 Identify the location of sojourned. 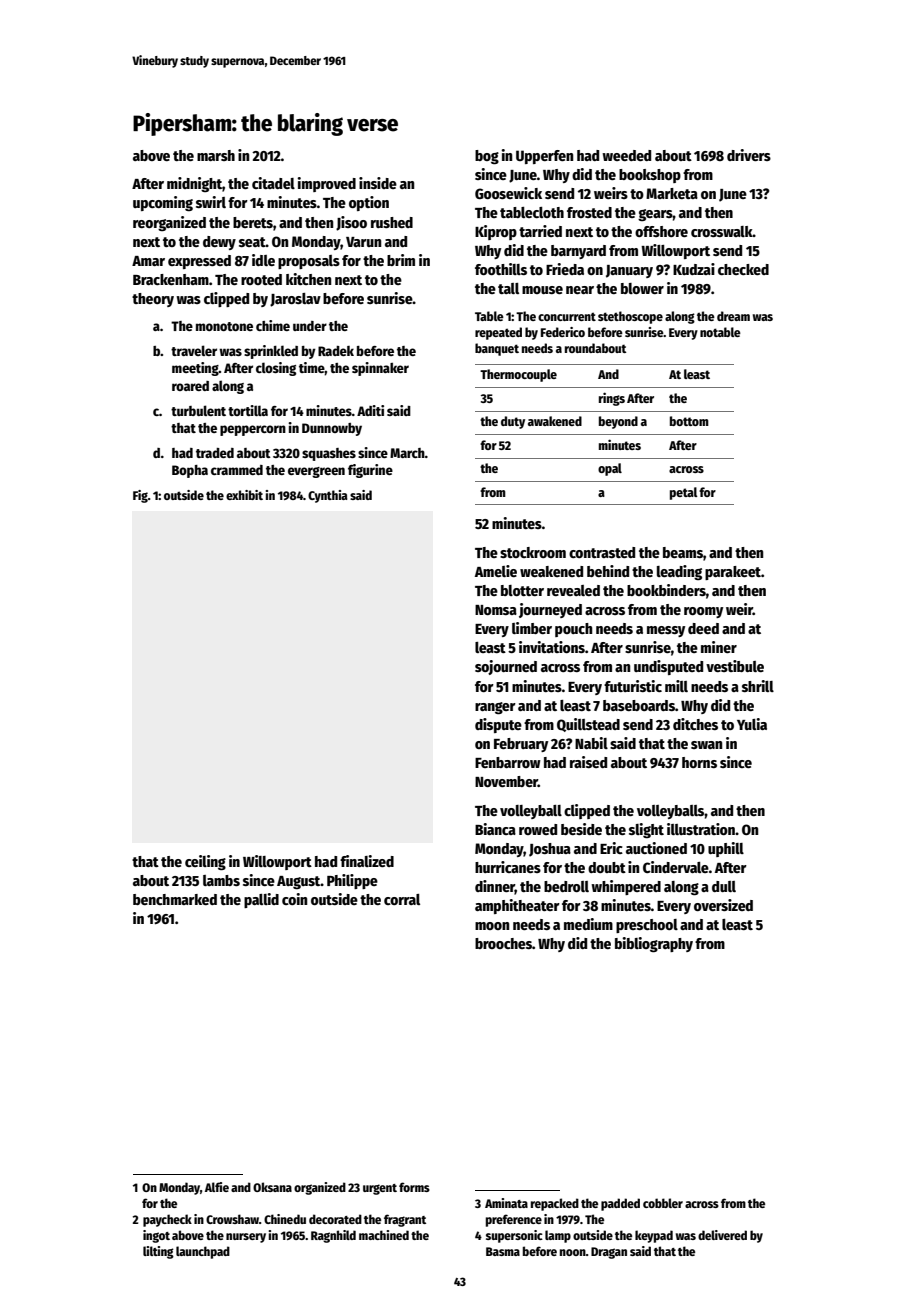
(506, 667).
